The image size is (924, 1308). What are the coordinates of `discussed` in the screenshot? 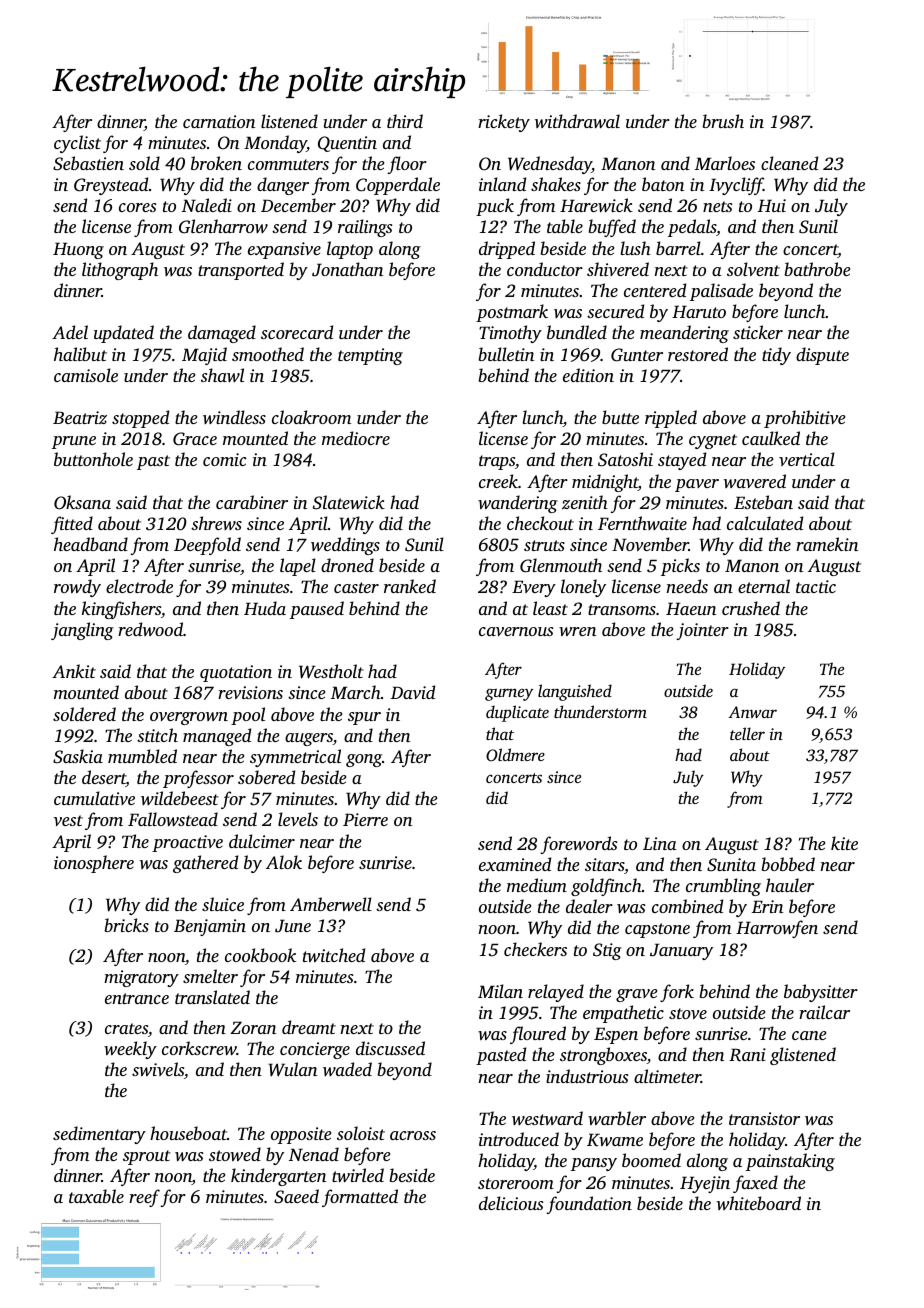 It's located at (390, 1048).
